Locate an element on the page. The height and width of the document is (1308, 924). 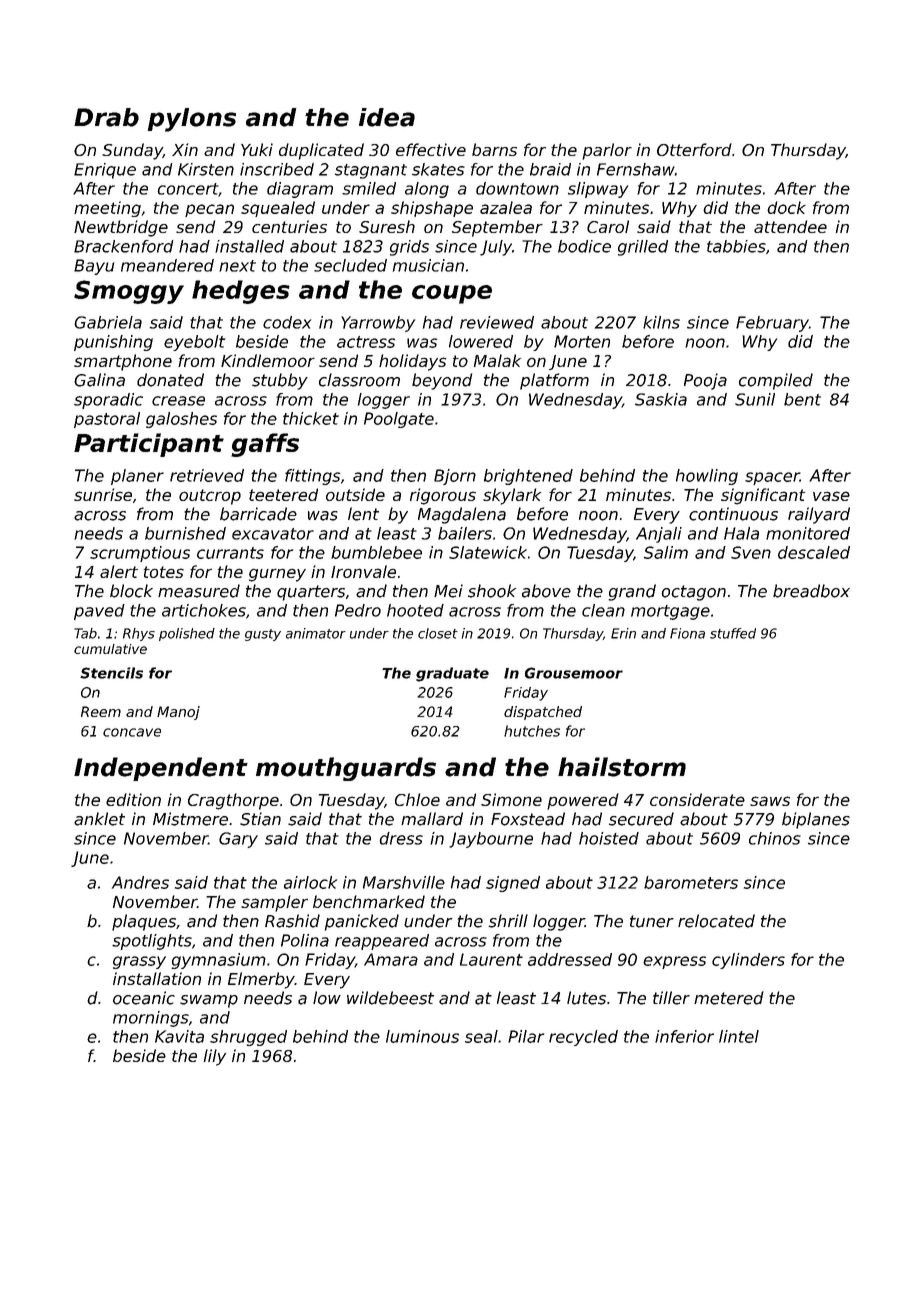
gymnasium is located at coordinates (218, 961).
